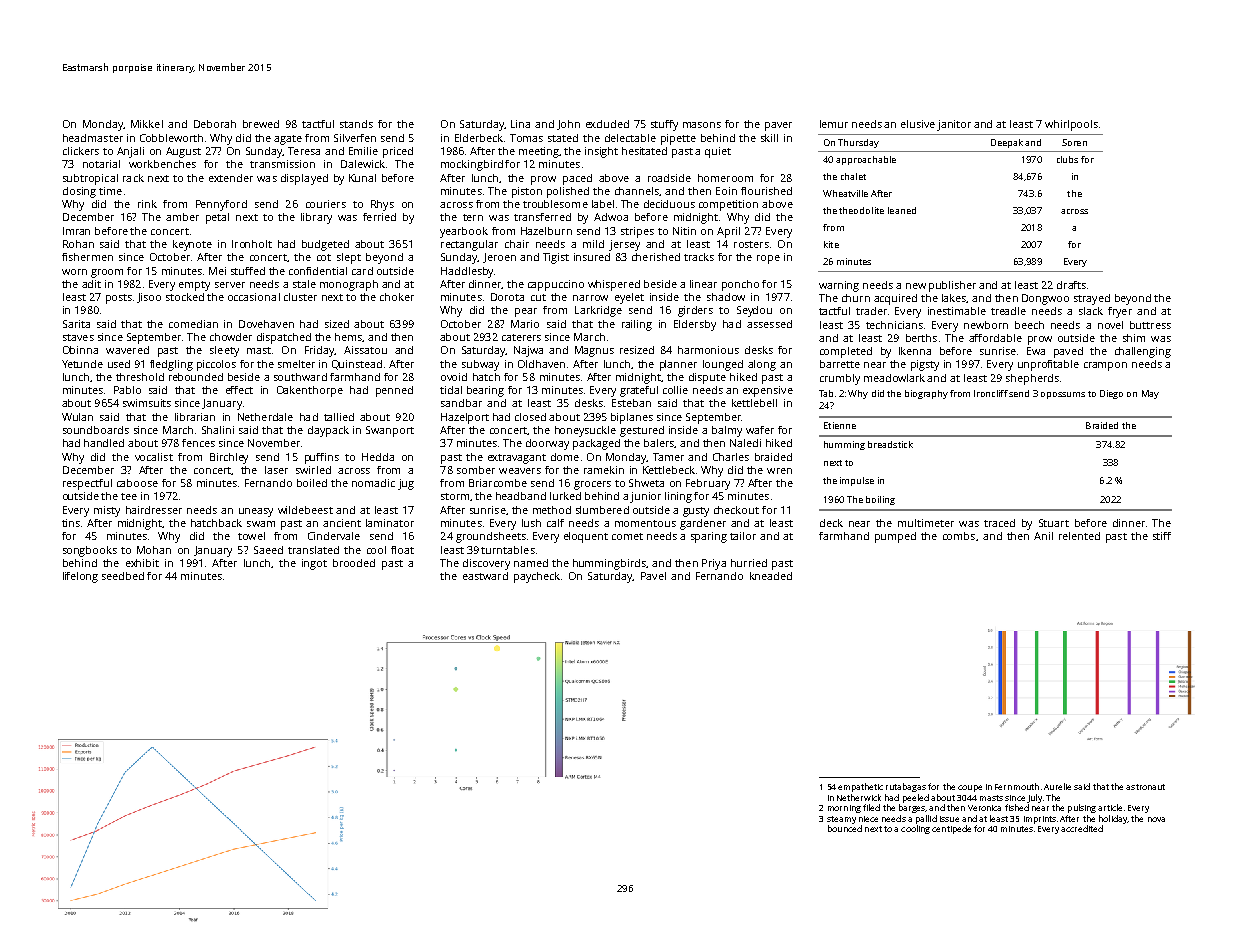 This image has width=1233, height=952. I want to click on Dovehaven, so click(266, 324).
